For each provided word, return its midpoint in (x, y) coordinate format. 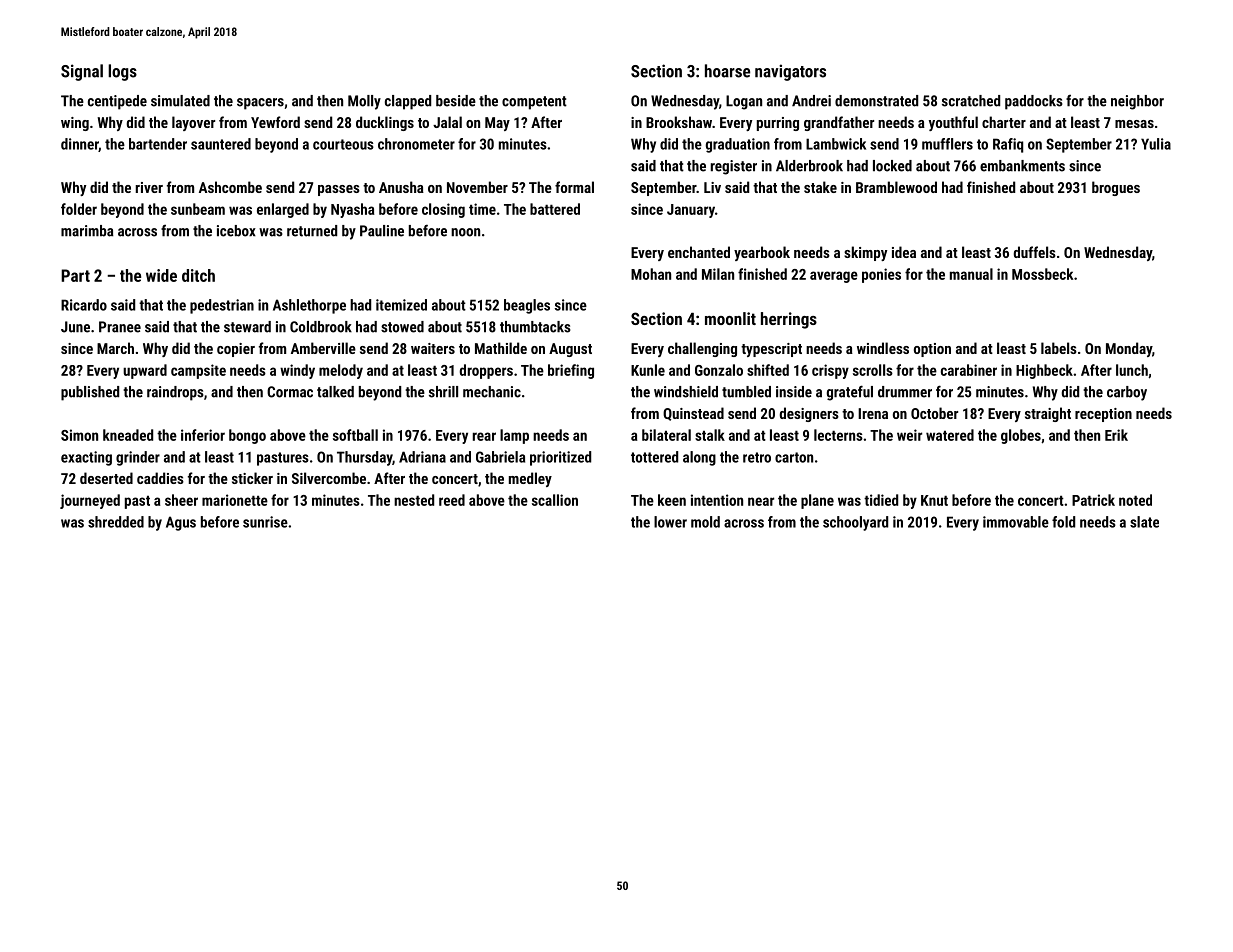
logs (122, 72)
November (477, 187)
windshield (686, 392)
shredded (116, 522)
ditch (198, 275)
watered (950, 435)
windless (883, 348)
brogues (1116, 188)
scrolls (873, 370)
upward (145, 371)
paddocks (1034, 102)
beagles (527, 306)
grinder (138, 458)
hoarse (727, 71)
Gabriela (500, 457)
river (149, 187)
